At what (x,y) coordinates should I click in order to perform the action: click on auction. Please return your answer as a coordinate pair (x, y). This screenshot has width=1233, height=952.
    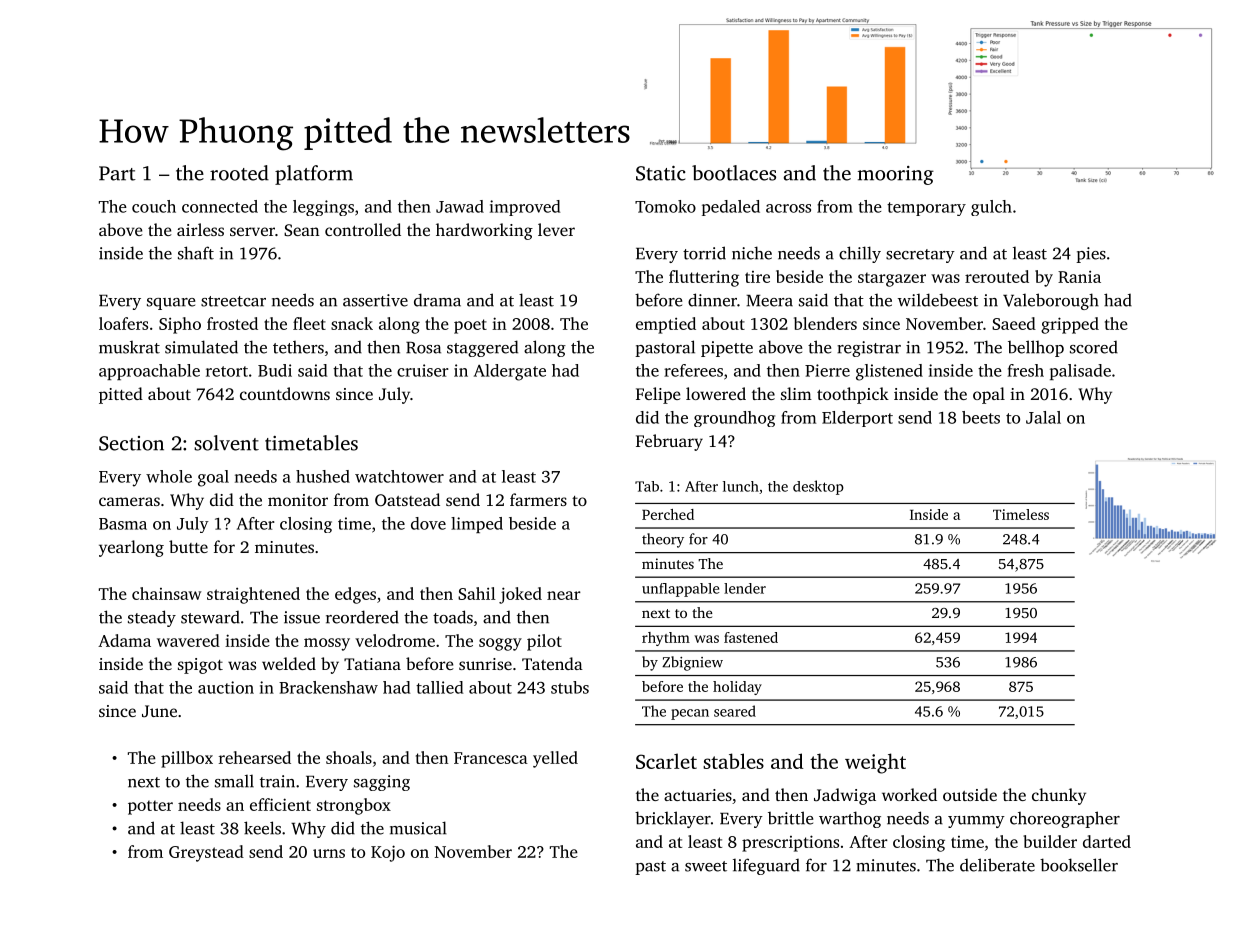
    Looking at the image, I should click on (226, 687).
